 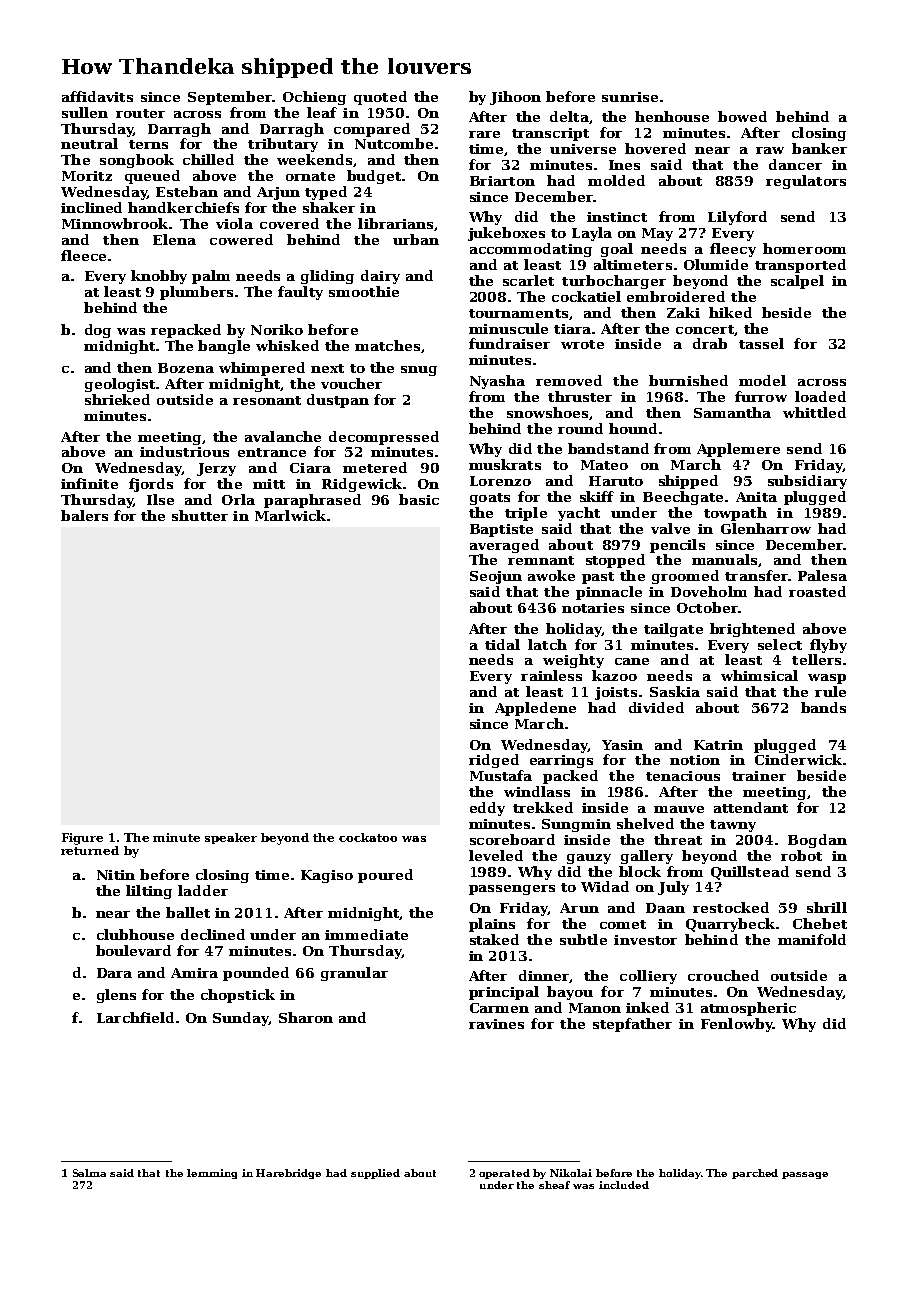 I want to click on basic, so click(x=419, y=499).
